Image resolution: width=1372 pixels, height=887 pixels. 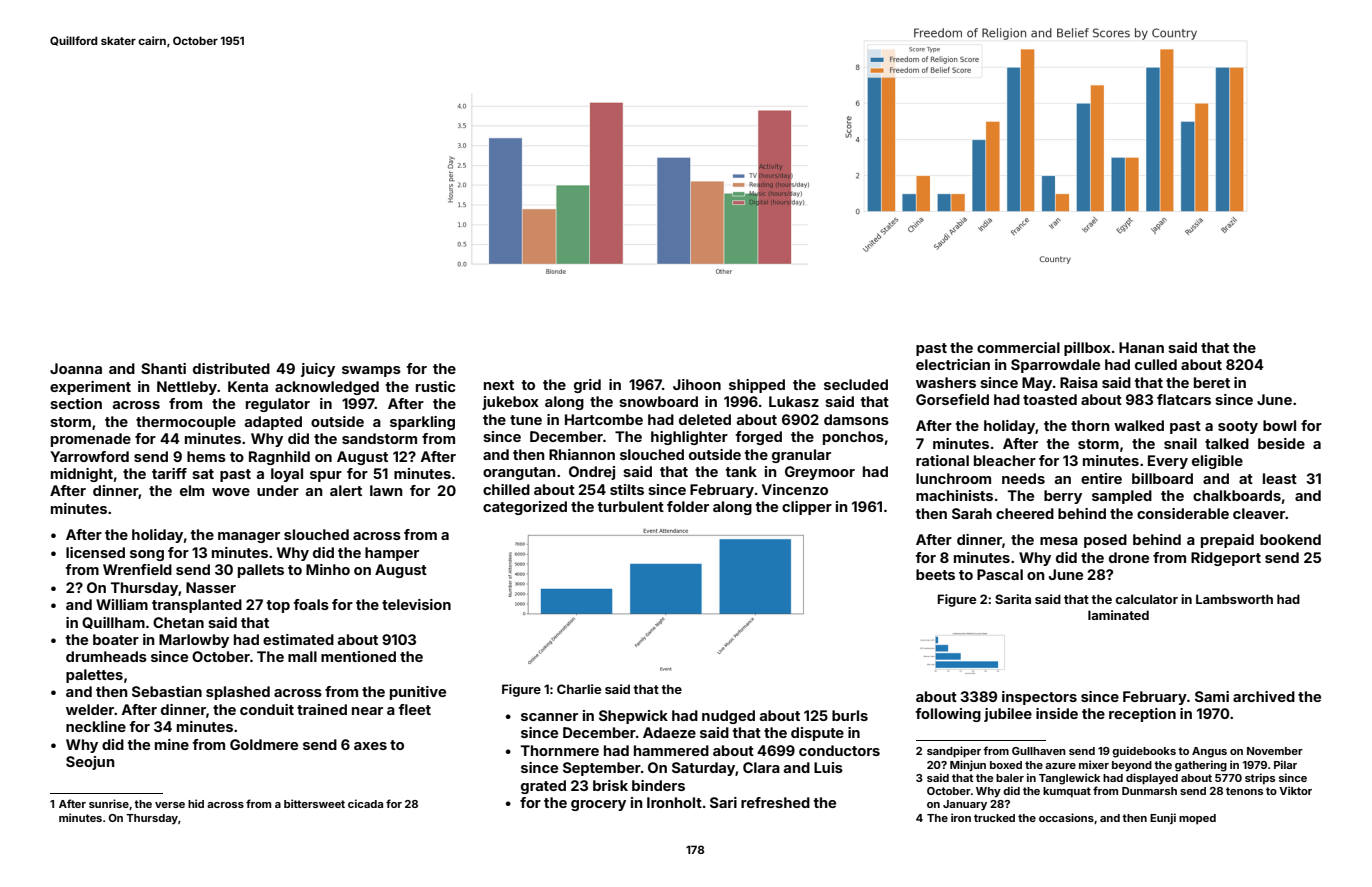 What do you see at coordinates (741, 471) in the screenshot?
I see `tank` at bounding box center [741, 471].
